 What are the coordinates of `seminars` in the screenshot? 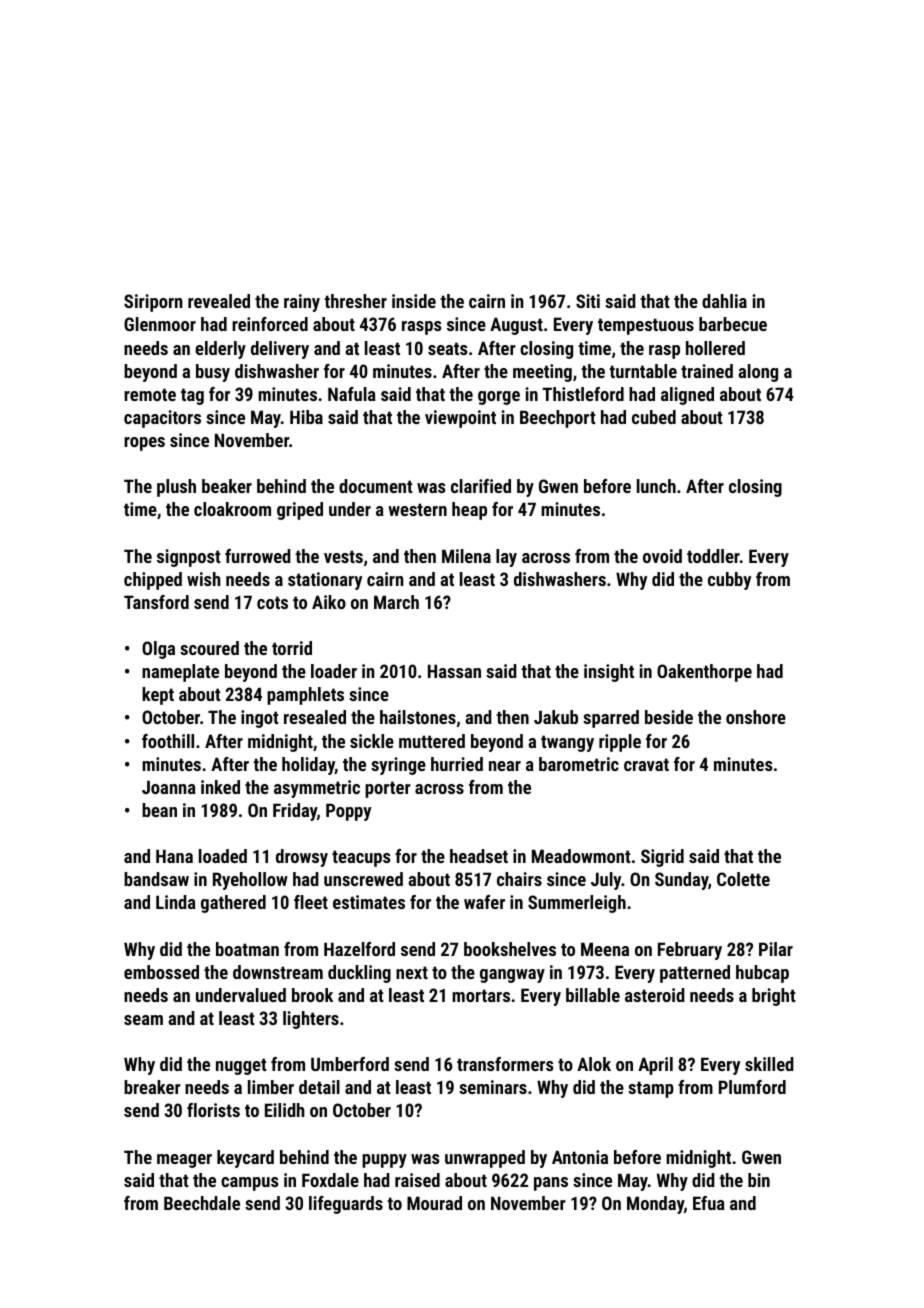 It's located at (493, 1087).
